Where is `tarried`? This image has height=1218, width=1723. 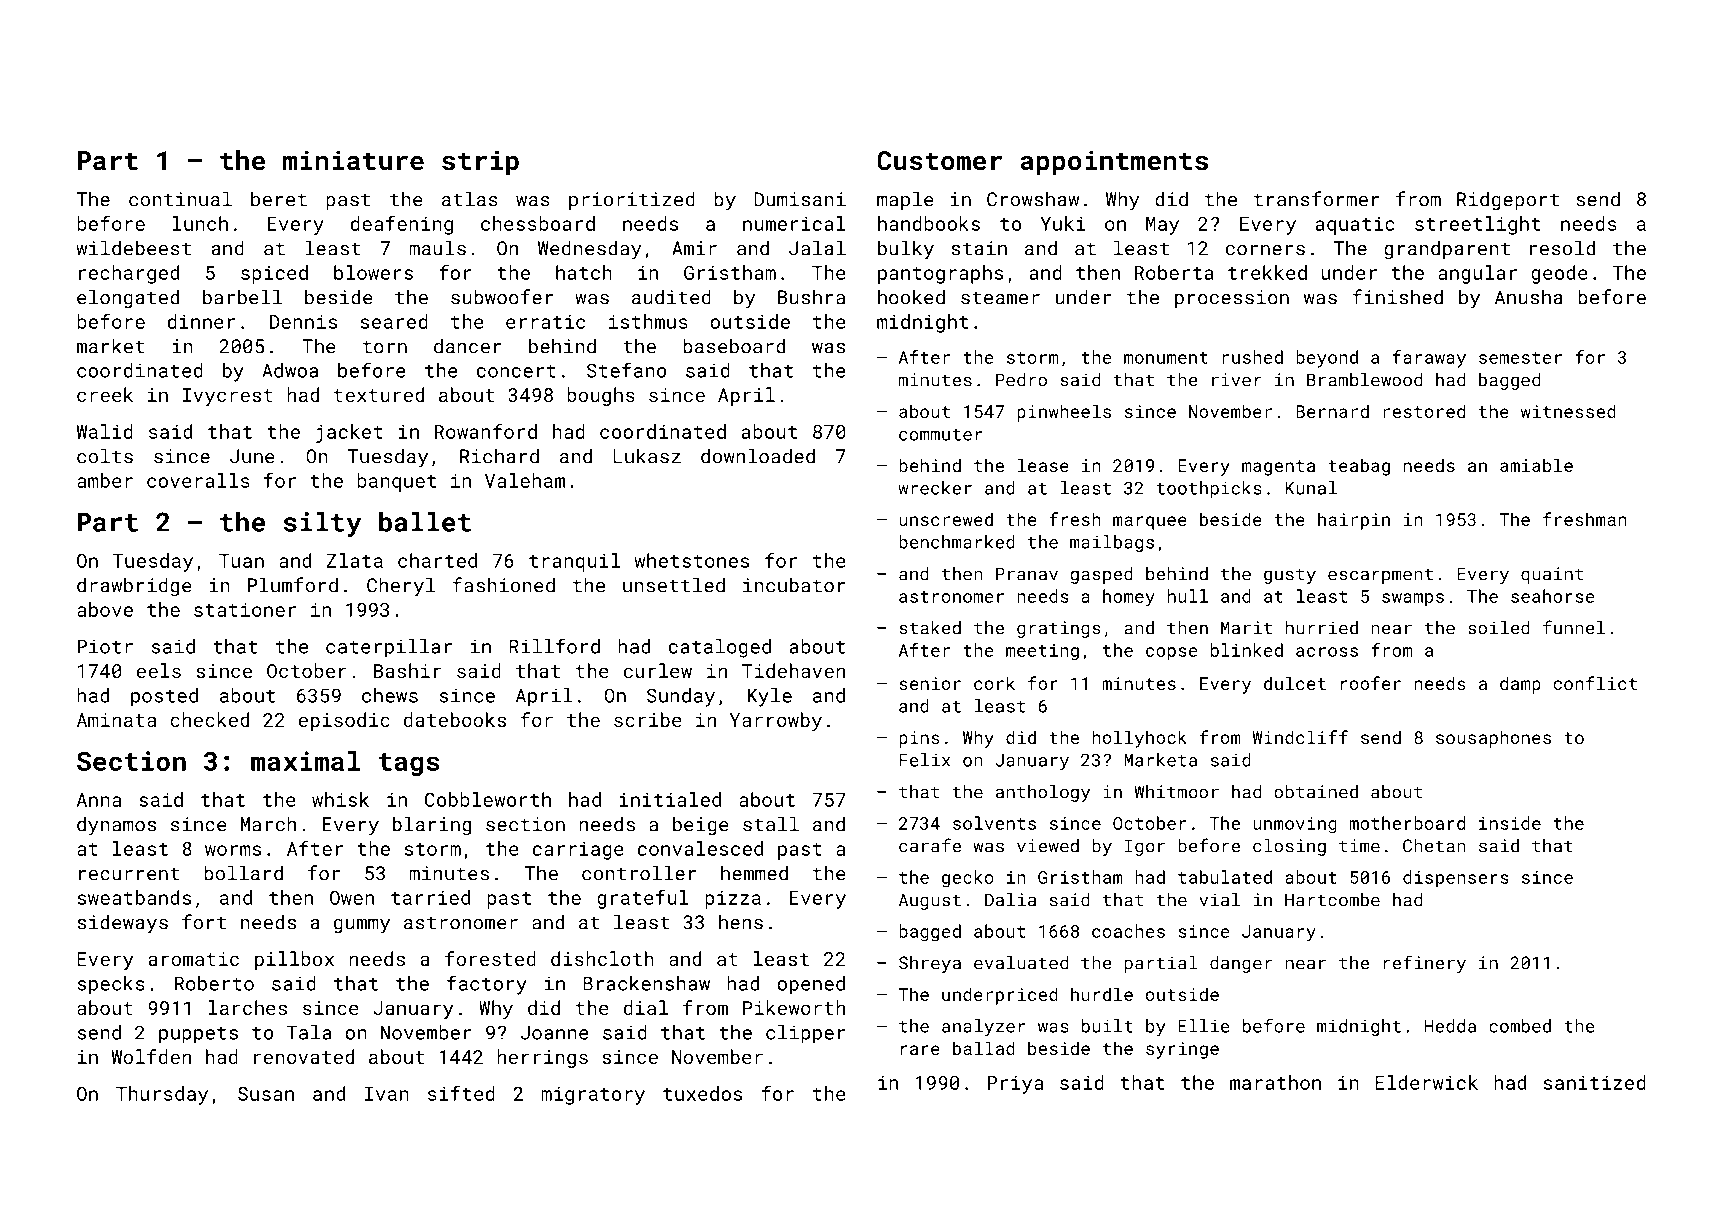 tarried is located at coordinates (430, 897).
